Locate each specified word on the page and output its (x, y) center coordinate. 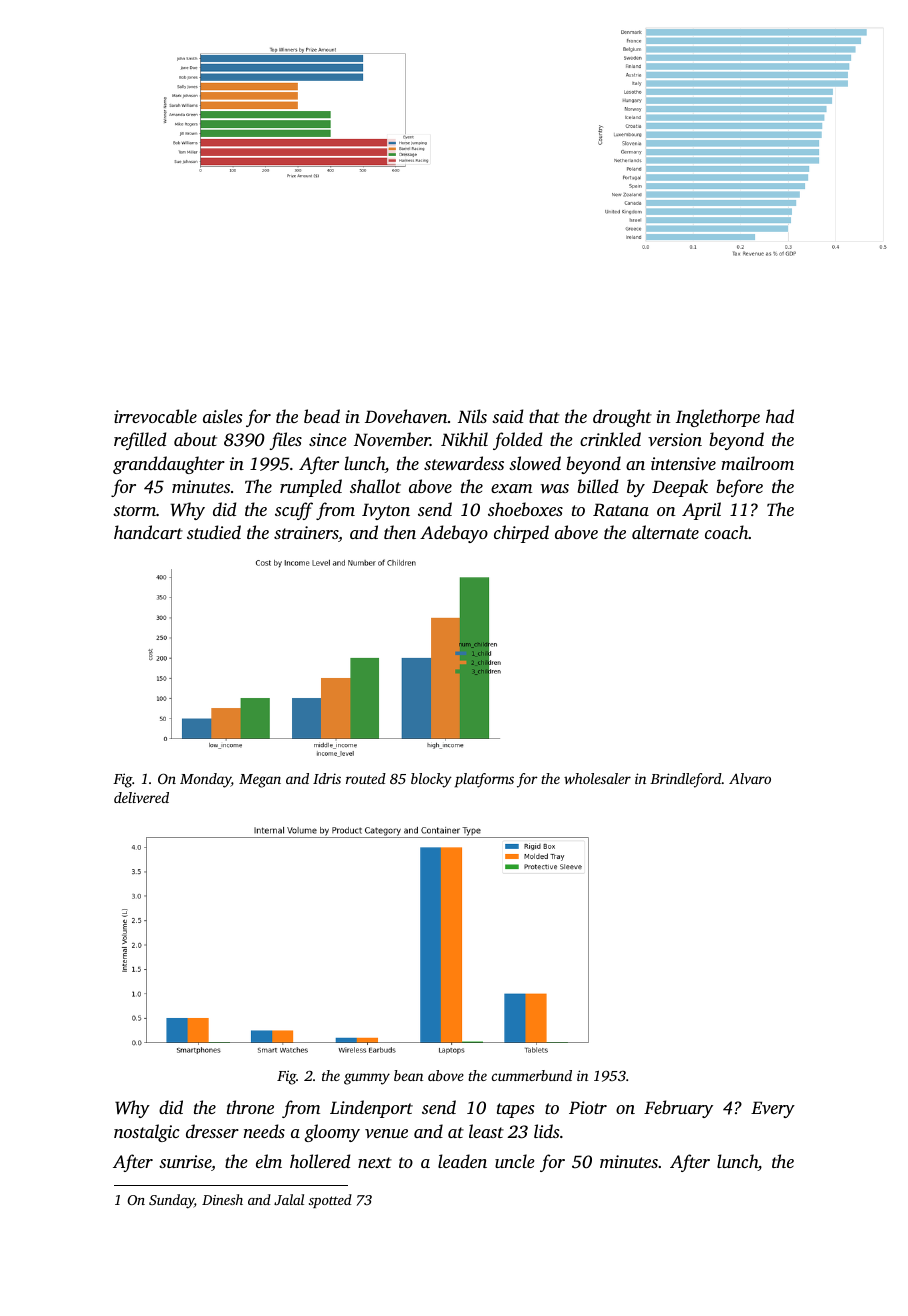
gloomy (332, 1133)
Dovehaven (406, 416)
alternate (665, 532)
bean (408, 1075)
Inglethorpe (718, 418)
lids (546, 1131)
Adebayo (454, 534)
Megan (260, 781)
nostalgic (147, 1133)
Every (773, 1109)
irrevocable (155, 416)
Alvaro (750, 778)
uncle (515, 1161)
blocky (431, 780)
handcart (148, 532)
